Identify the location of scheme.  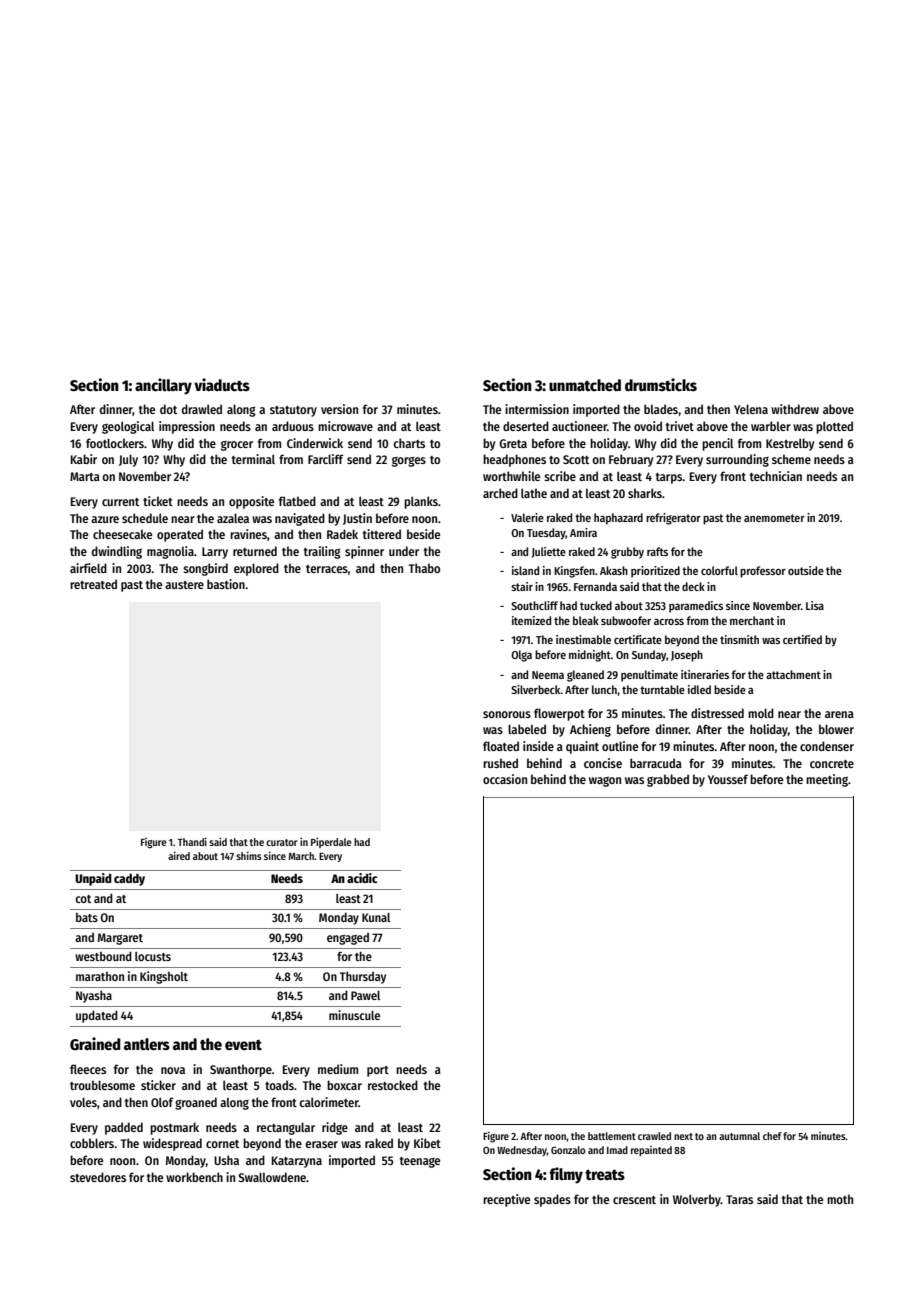
(791, 459).
